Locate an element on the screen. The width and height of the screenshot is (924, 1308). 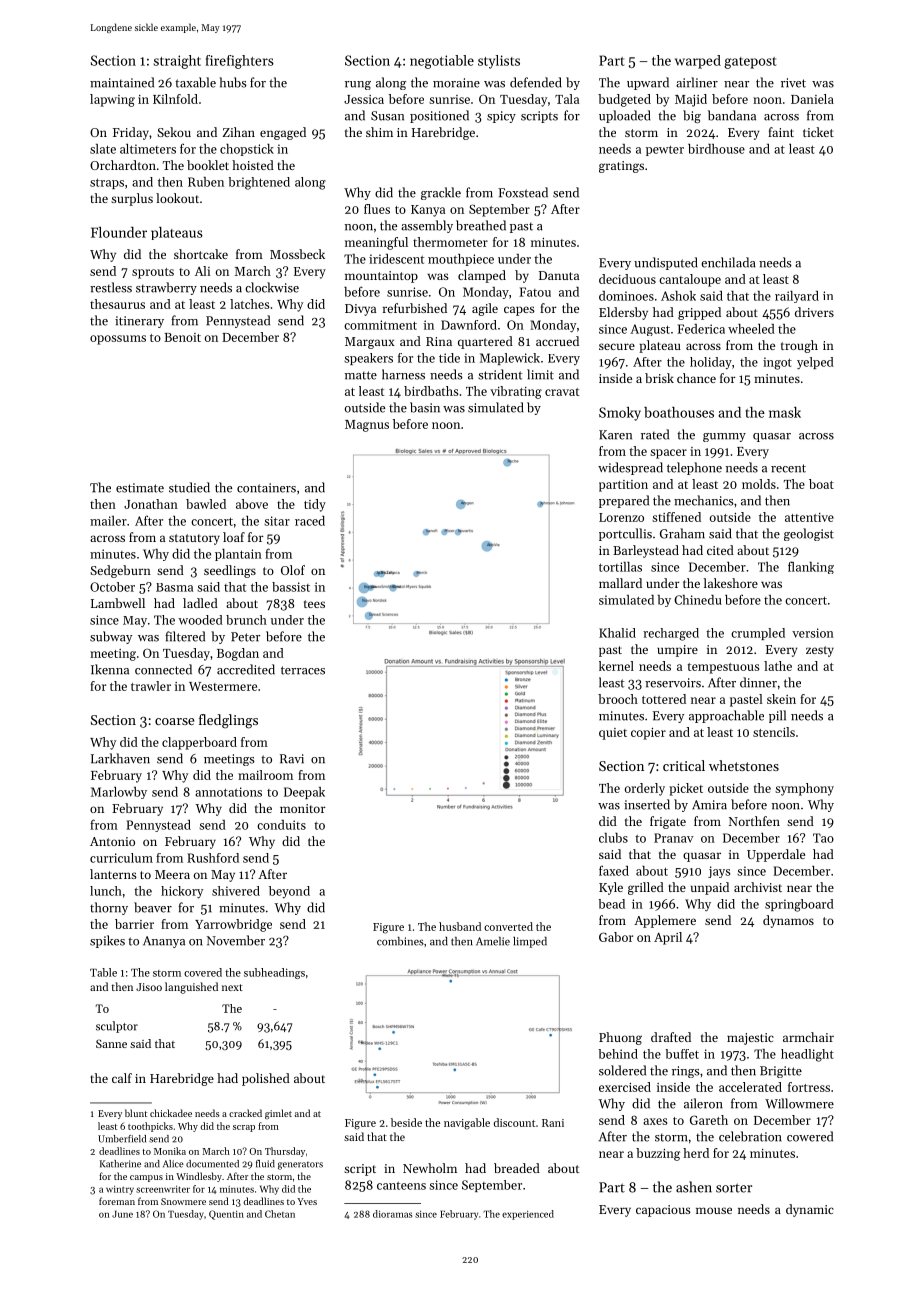
covered is located at coordinates (203, 972).
